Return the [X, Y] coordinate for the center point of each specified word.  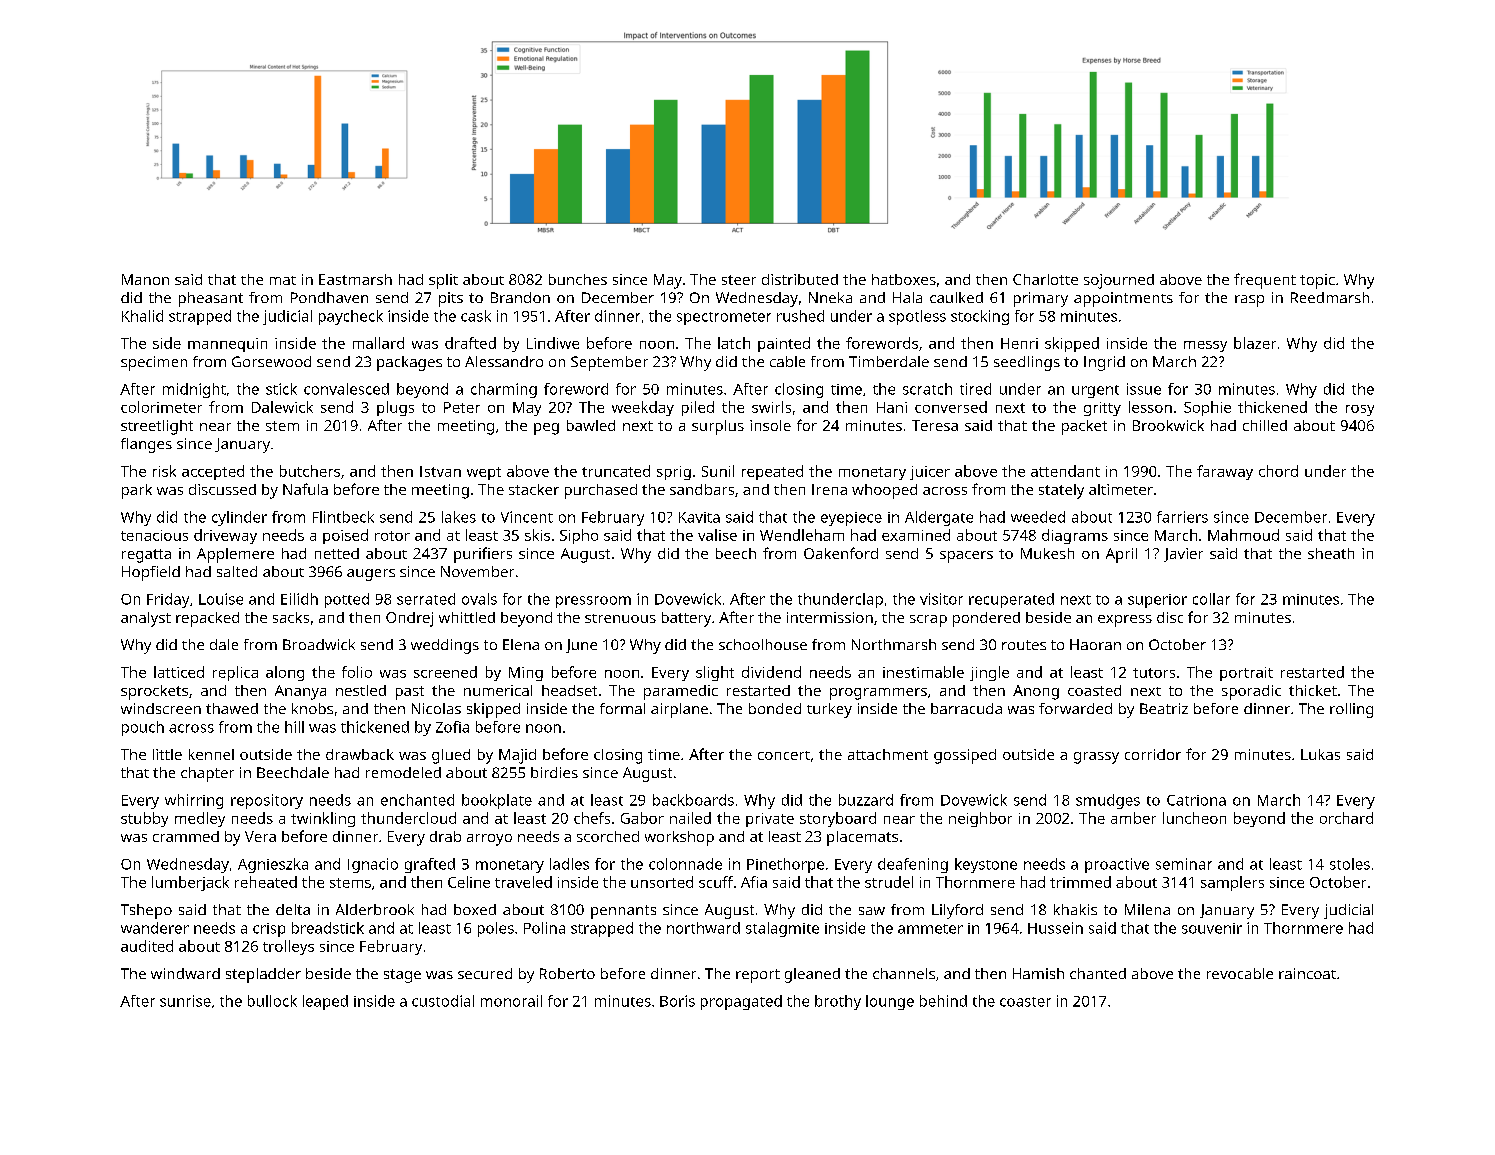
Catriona [1196, 800]
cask [476, 316]
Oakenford [841, 553]
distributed [800, 279]
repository [267, 801]
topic [1317, 281]
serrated [426, 599]
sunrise [185, 1001]
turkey [829, 710]
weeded [1038, 517]
